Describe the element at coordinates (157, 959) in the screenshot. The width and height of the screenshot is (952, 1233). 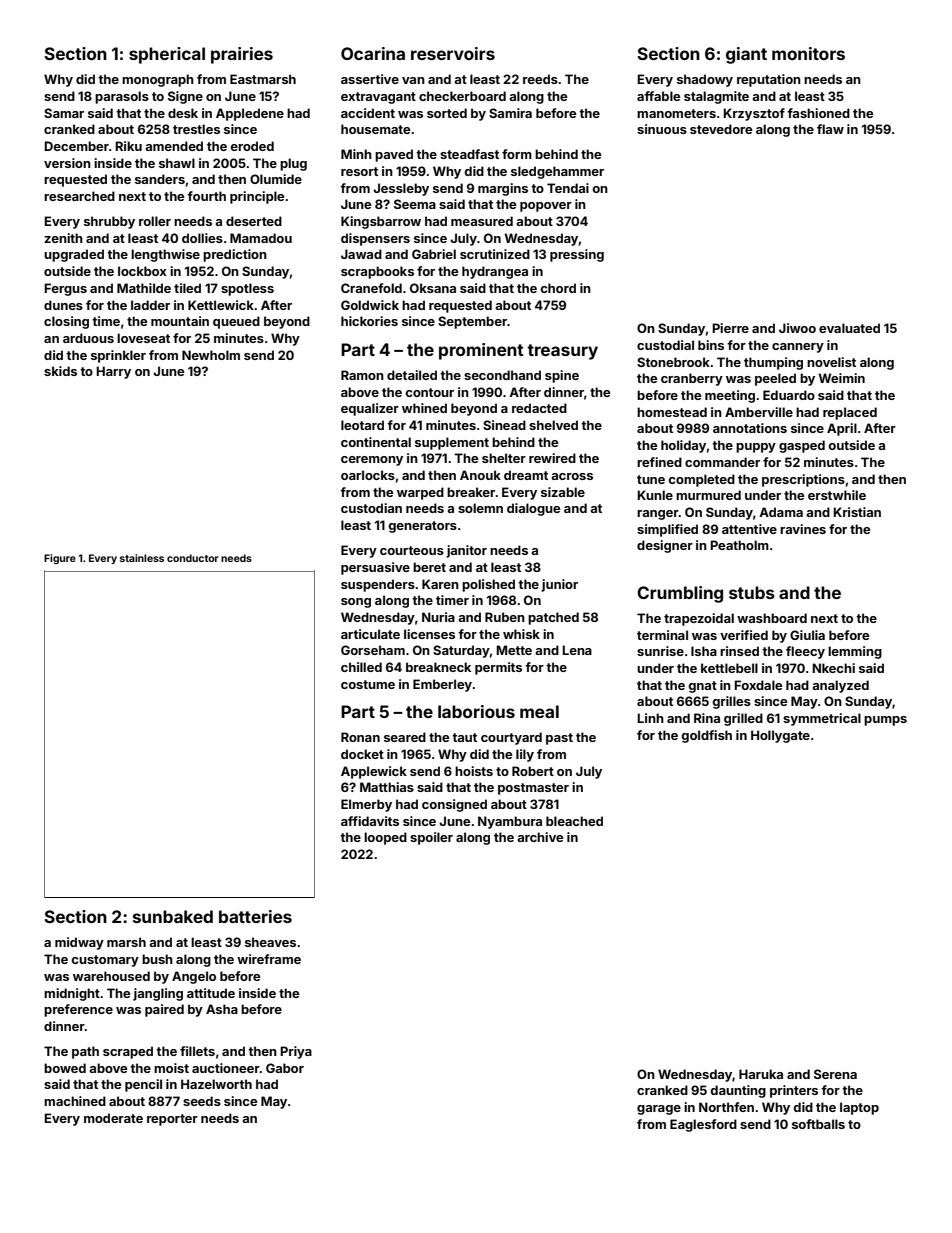
I see `bush` at that location.
